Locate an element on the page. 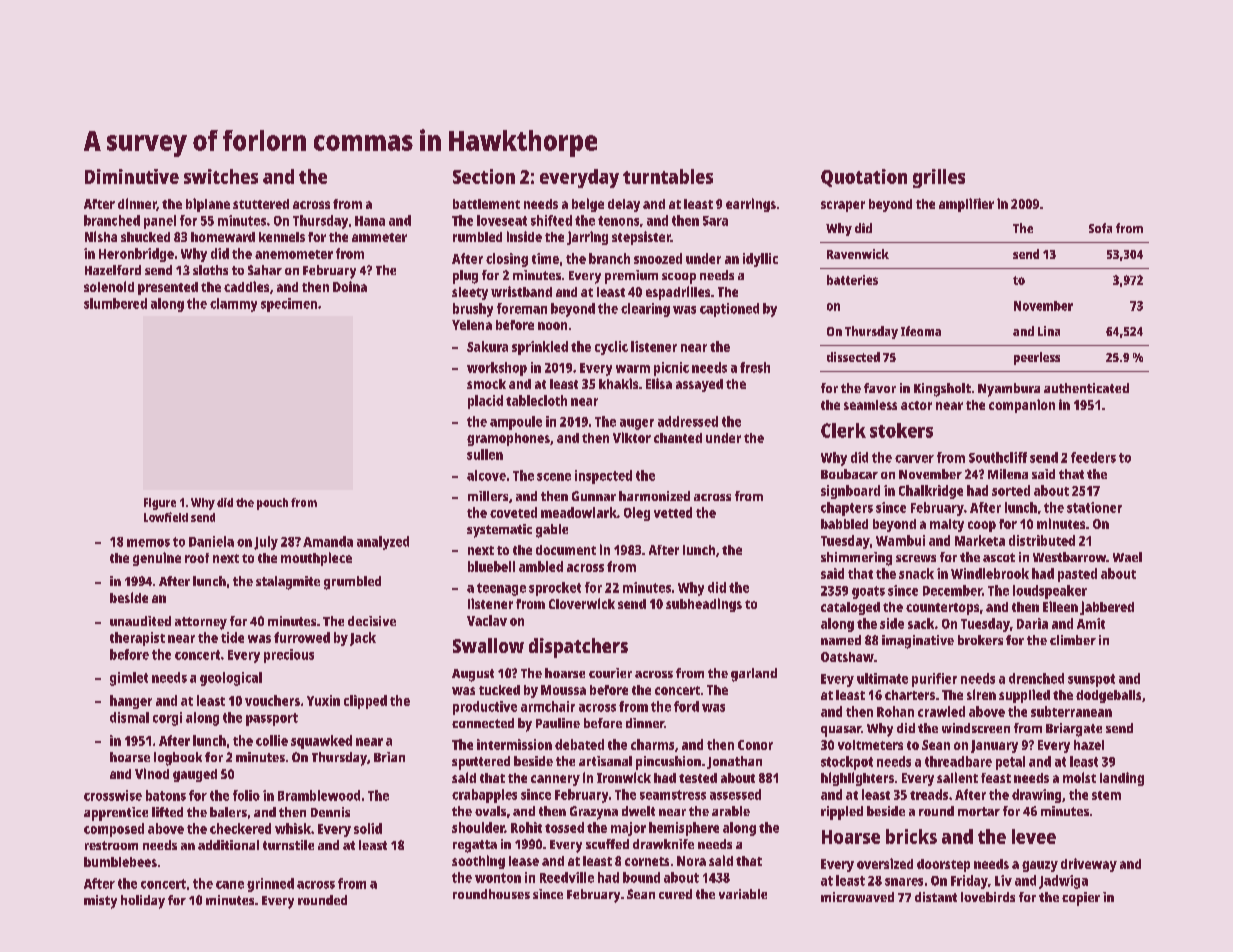 This document has height=952, width=1233. jabbered is located at coordinates (1107, 608).
